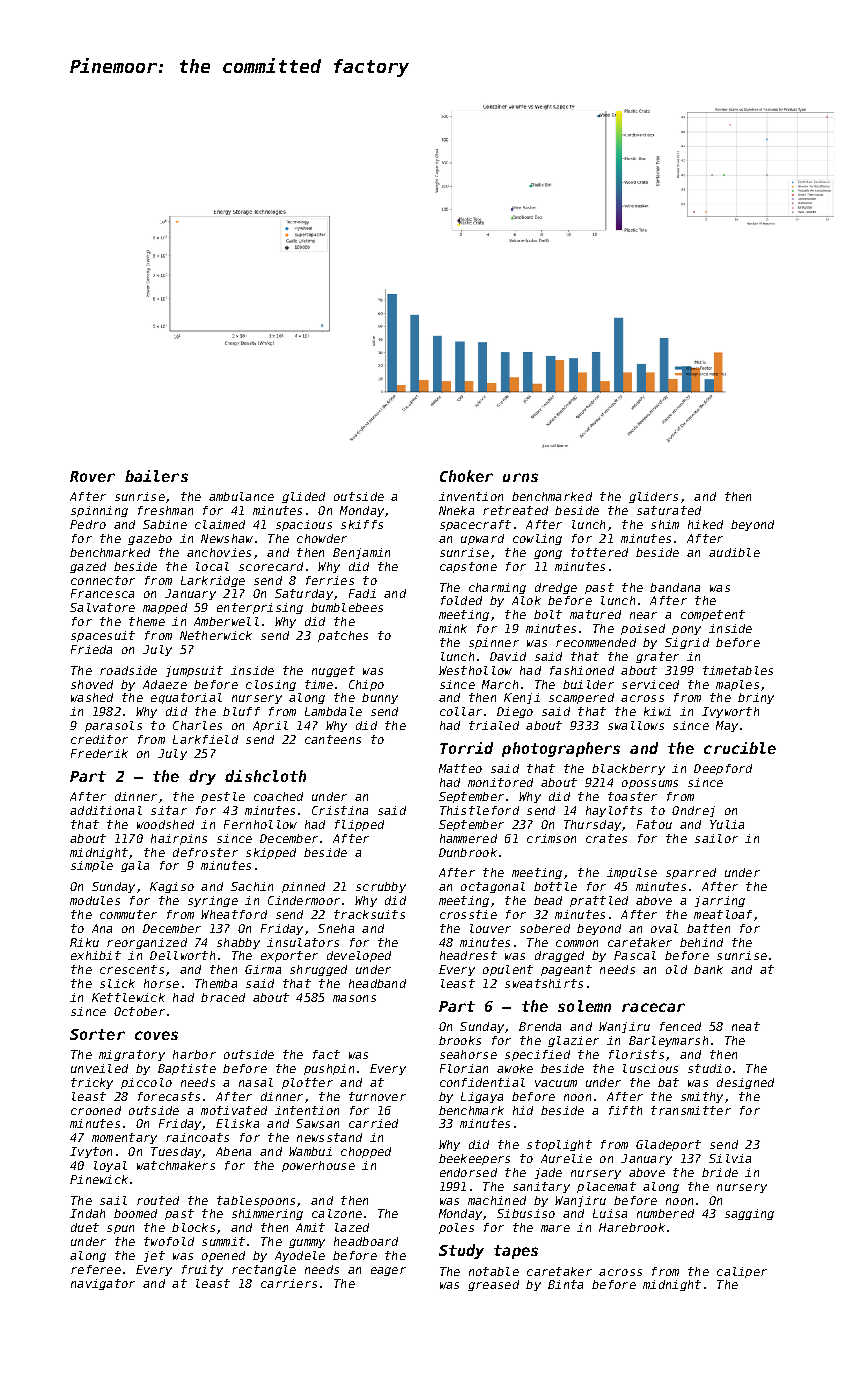 The image size is (849, 1400). Describe the element at coordinates (479, 810) in the screenshot. I see `Thistleford` at that location.
